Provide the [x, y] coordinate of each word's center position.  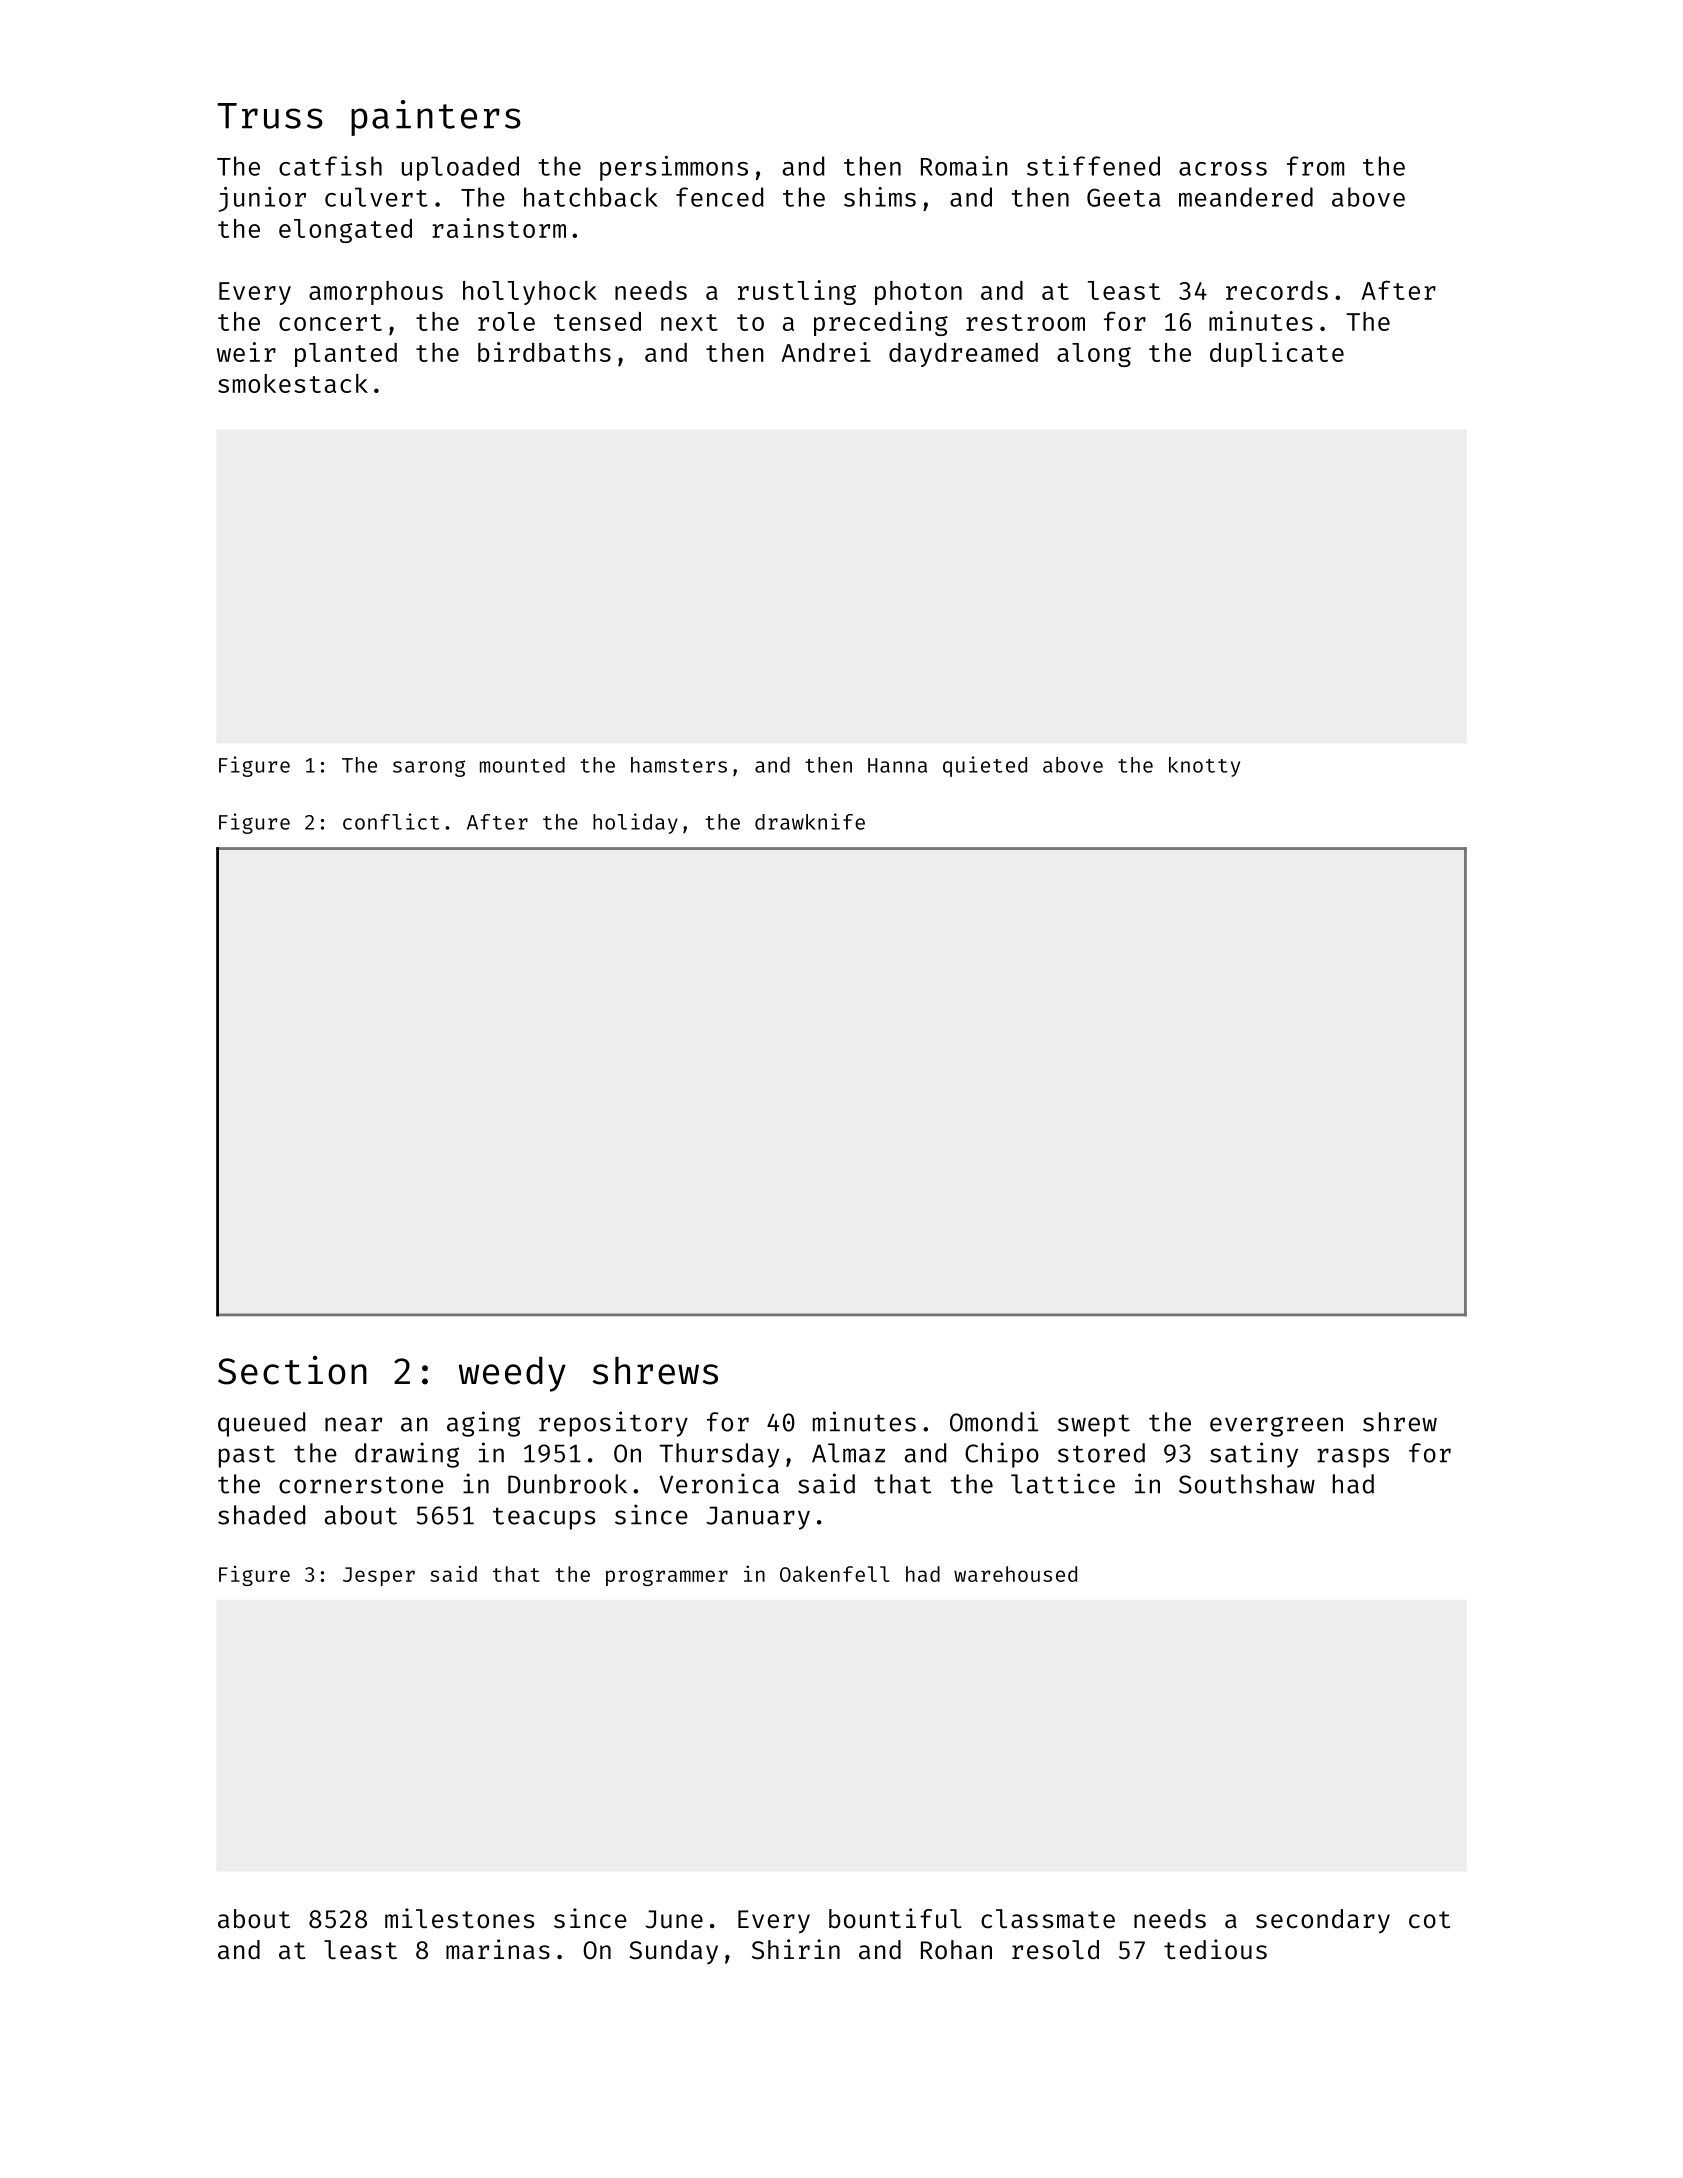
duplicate [1277, 354]
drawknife [810, 821]
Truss [270, 116]
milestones [459, 1918]
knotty [1204, 767]
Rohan [956, 1949]
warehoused [1015, 1574]
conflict [391, 821]
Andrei [826, 352]
